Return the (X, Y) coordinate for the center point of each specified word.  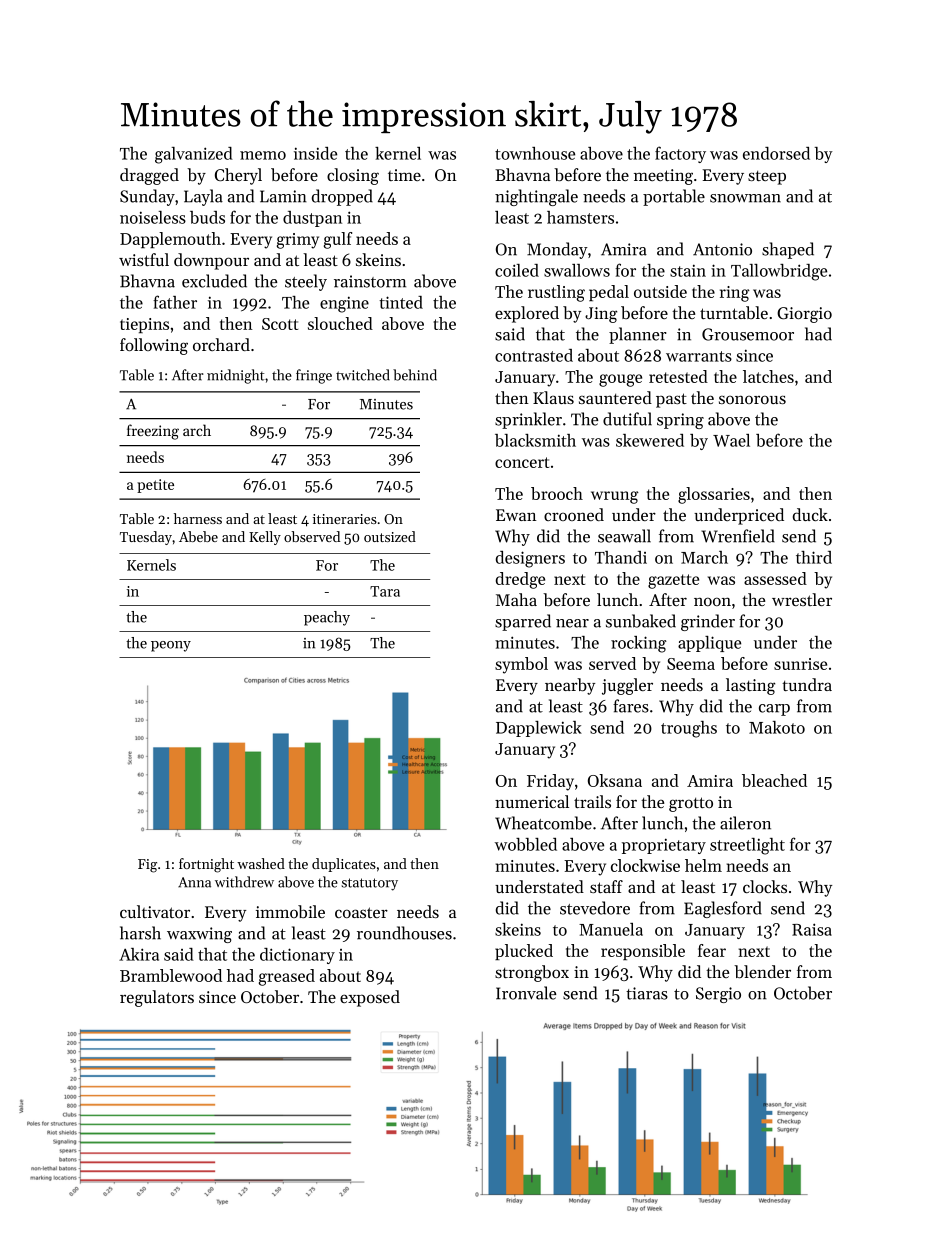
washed (261, 863)
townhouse (535, 153)
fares (631, 706)
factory (680, 154)
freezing (153, 432)
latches (768, 376)
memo (263, 155)
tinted (401, 302)
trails (592, 801)
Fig (147, 866)
